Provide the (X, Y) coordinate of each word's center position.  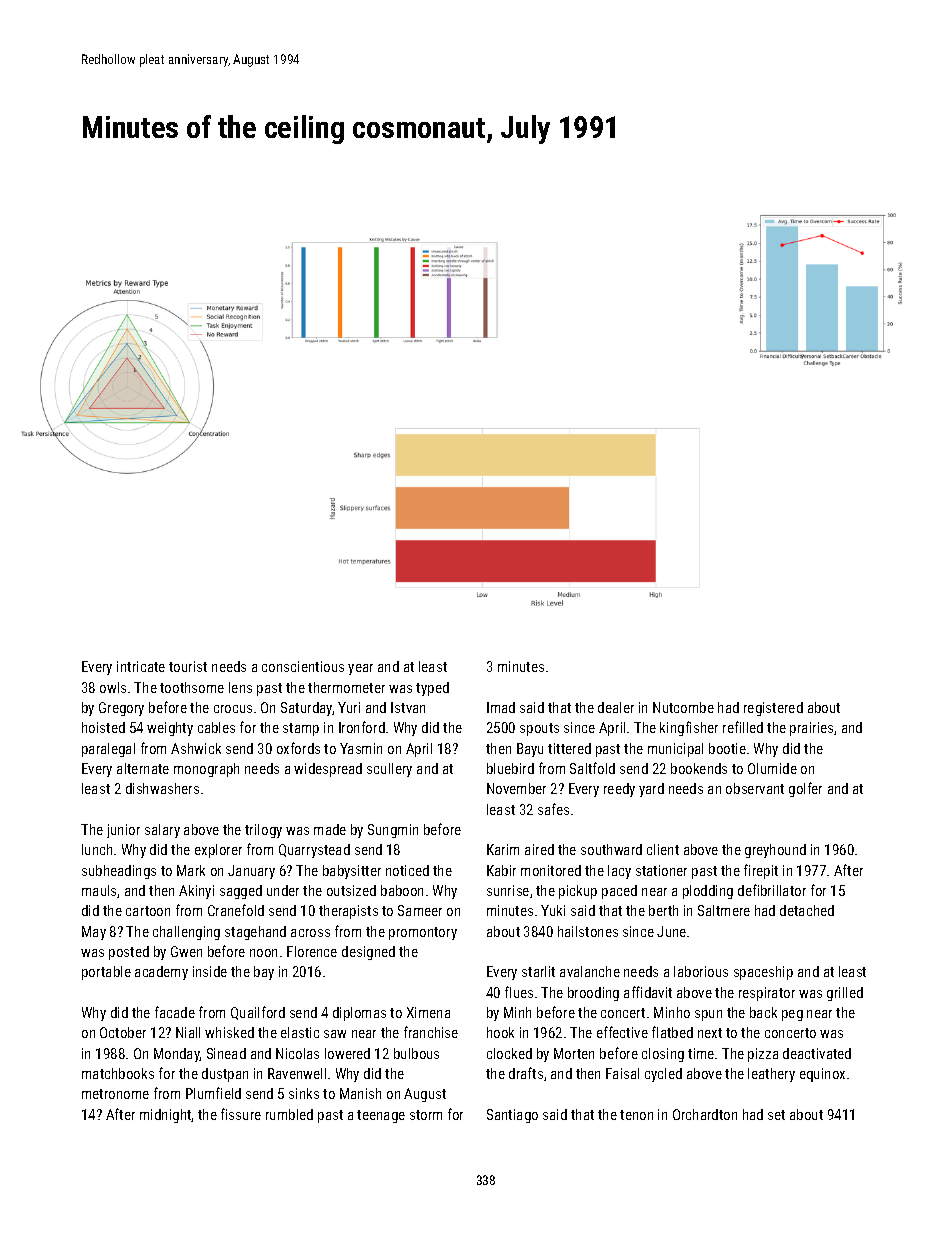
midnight (166, 1116)
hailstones (588, 931)
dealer (616, 707)
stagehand (255, 933)
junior (123, 831)
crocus (233, 709)
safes (553, 809)
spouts (539, 729)
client (663, 849)
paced (619, 892)
